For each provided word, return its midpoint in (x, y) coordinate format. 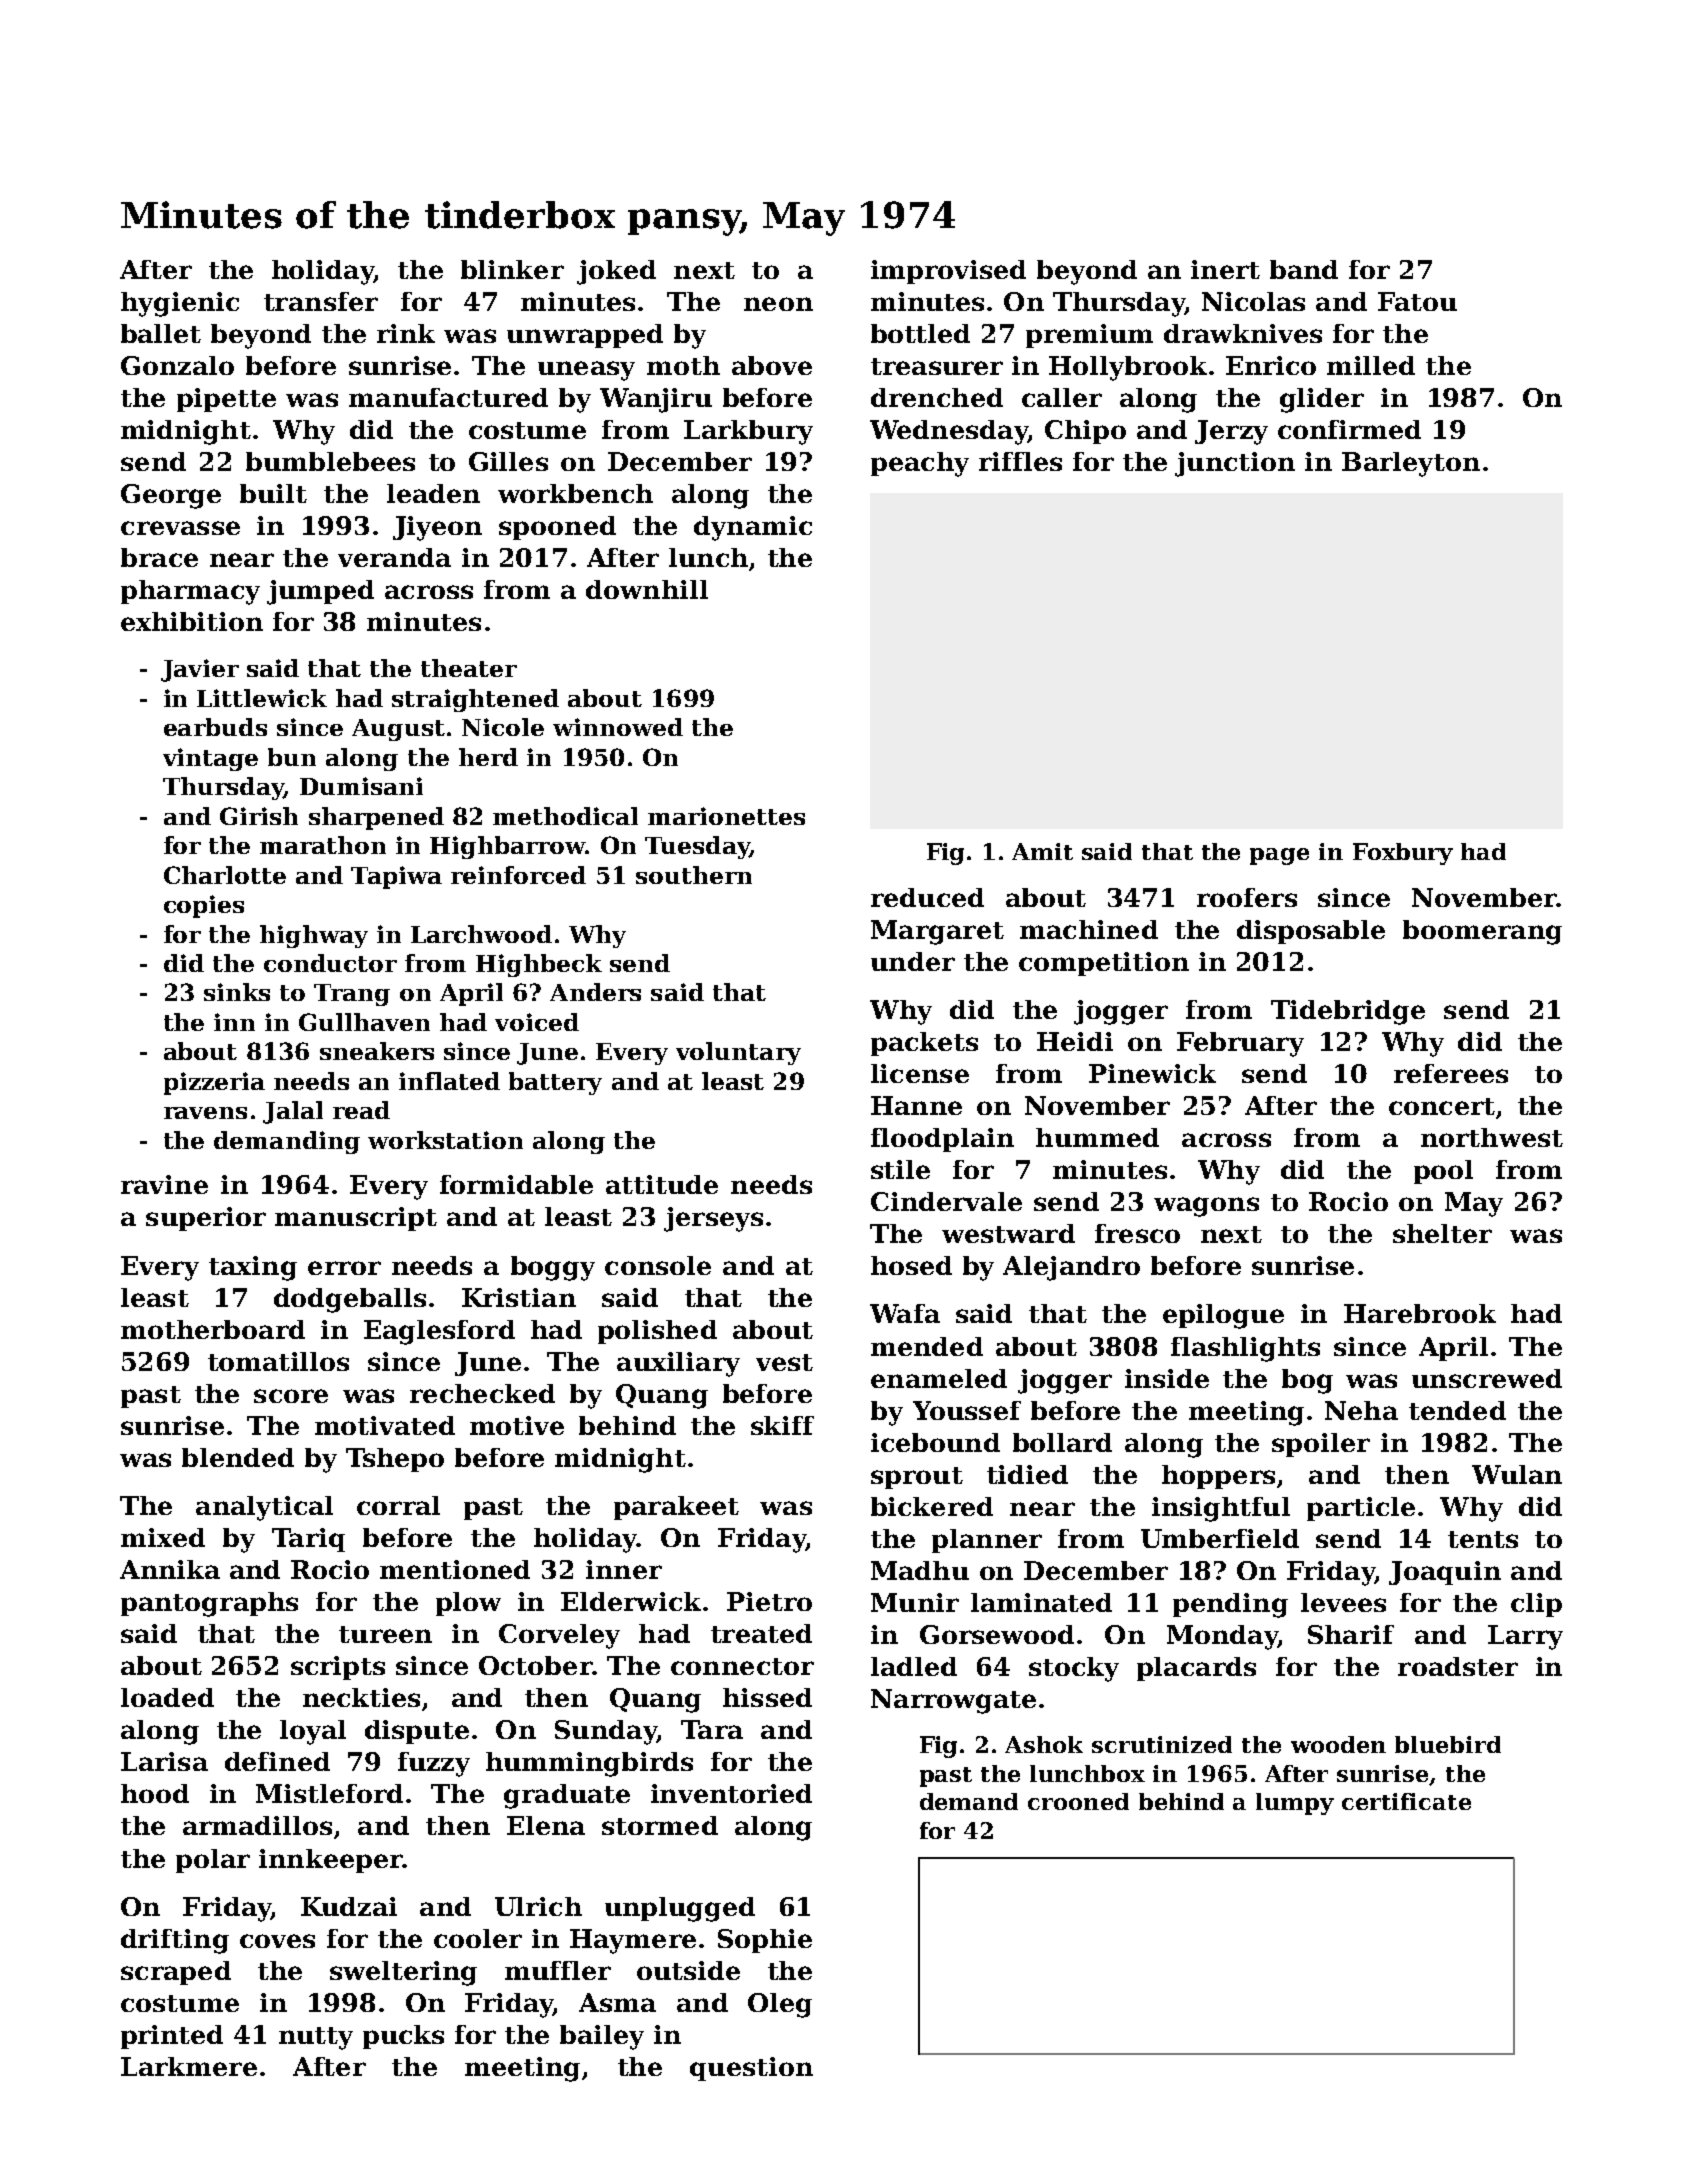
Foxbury (1403, 854)
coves (277, 1941)
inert (1225, 269)
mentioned (455, 1569)
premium (1089, 336)
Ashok (1044, 1744)
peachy (920, 464)
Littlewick (262, 698)
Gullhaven (364, 1022)
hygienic (180, 304)
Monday (1222, 1637)
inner (624, 1569)
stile (900, 1169)
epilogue (1223, 1316)
